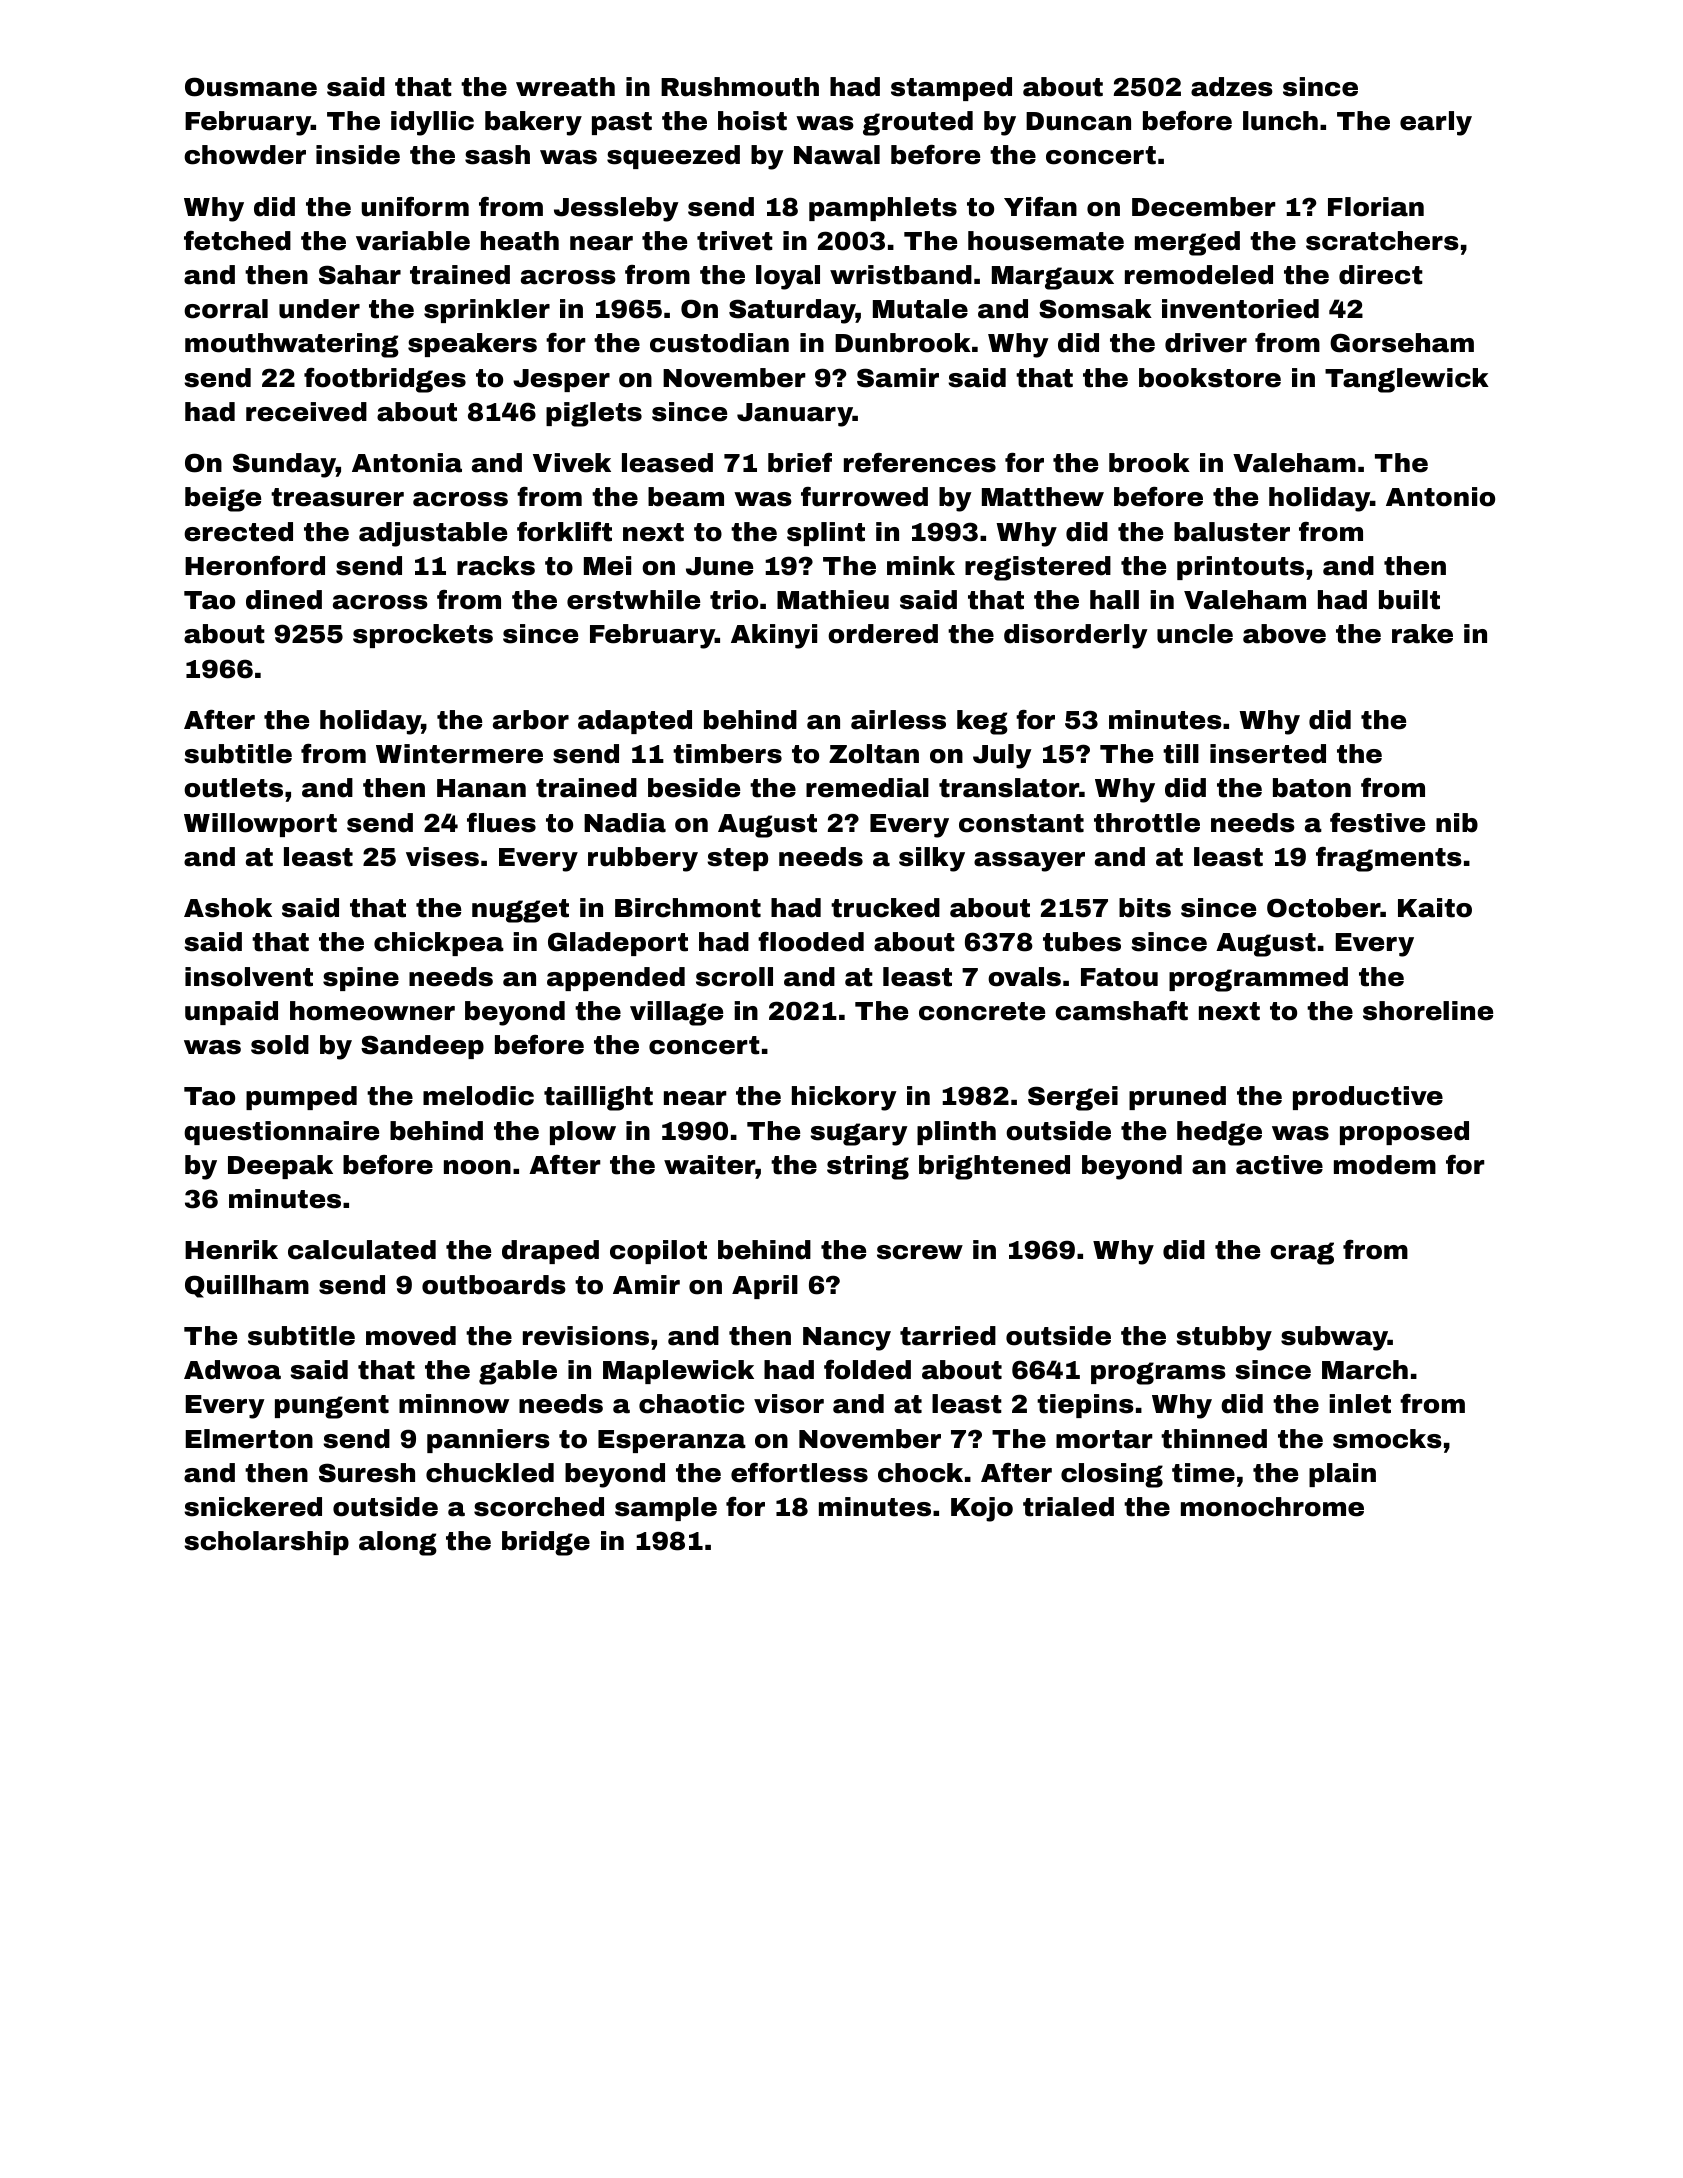  I want to click on Elmerton, so click(249, 1439).
